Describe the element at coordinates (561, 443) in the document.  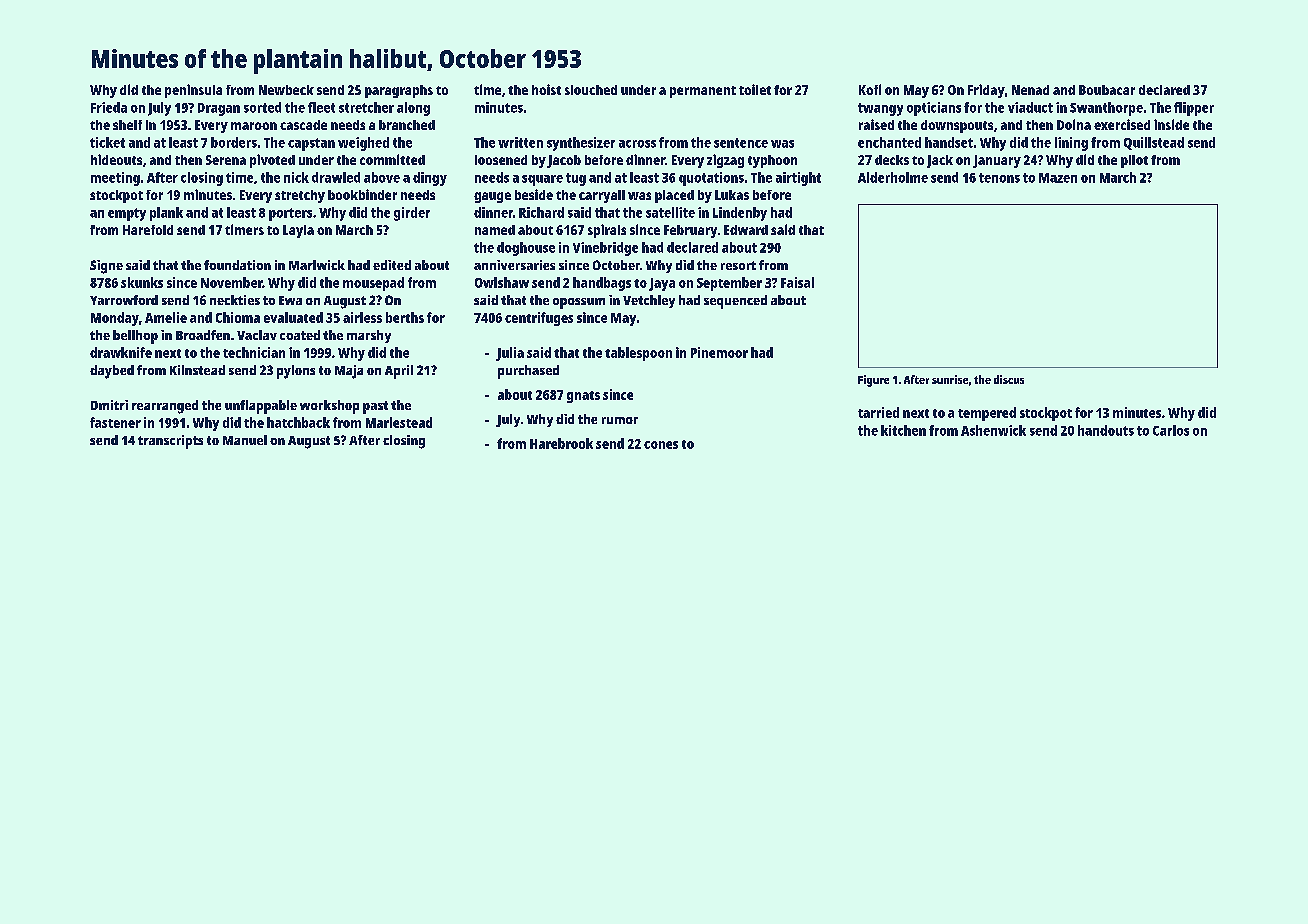
I see `Harebrook` at that location.
